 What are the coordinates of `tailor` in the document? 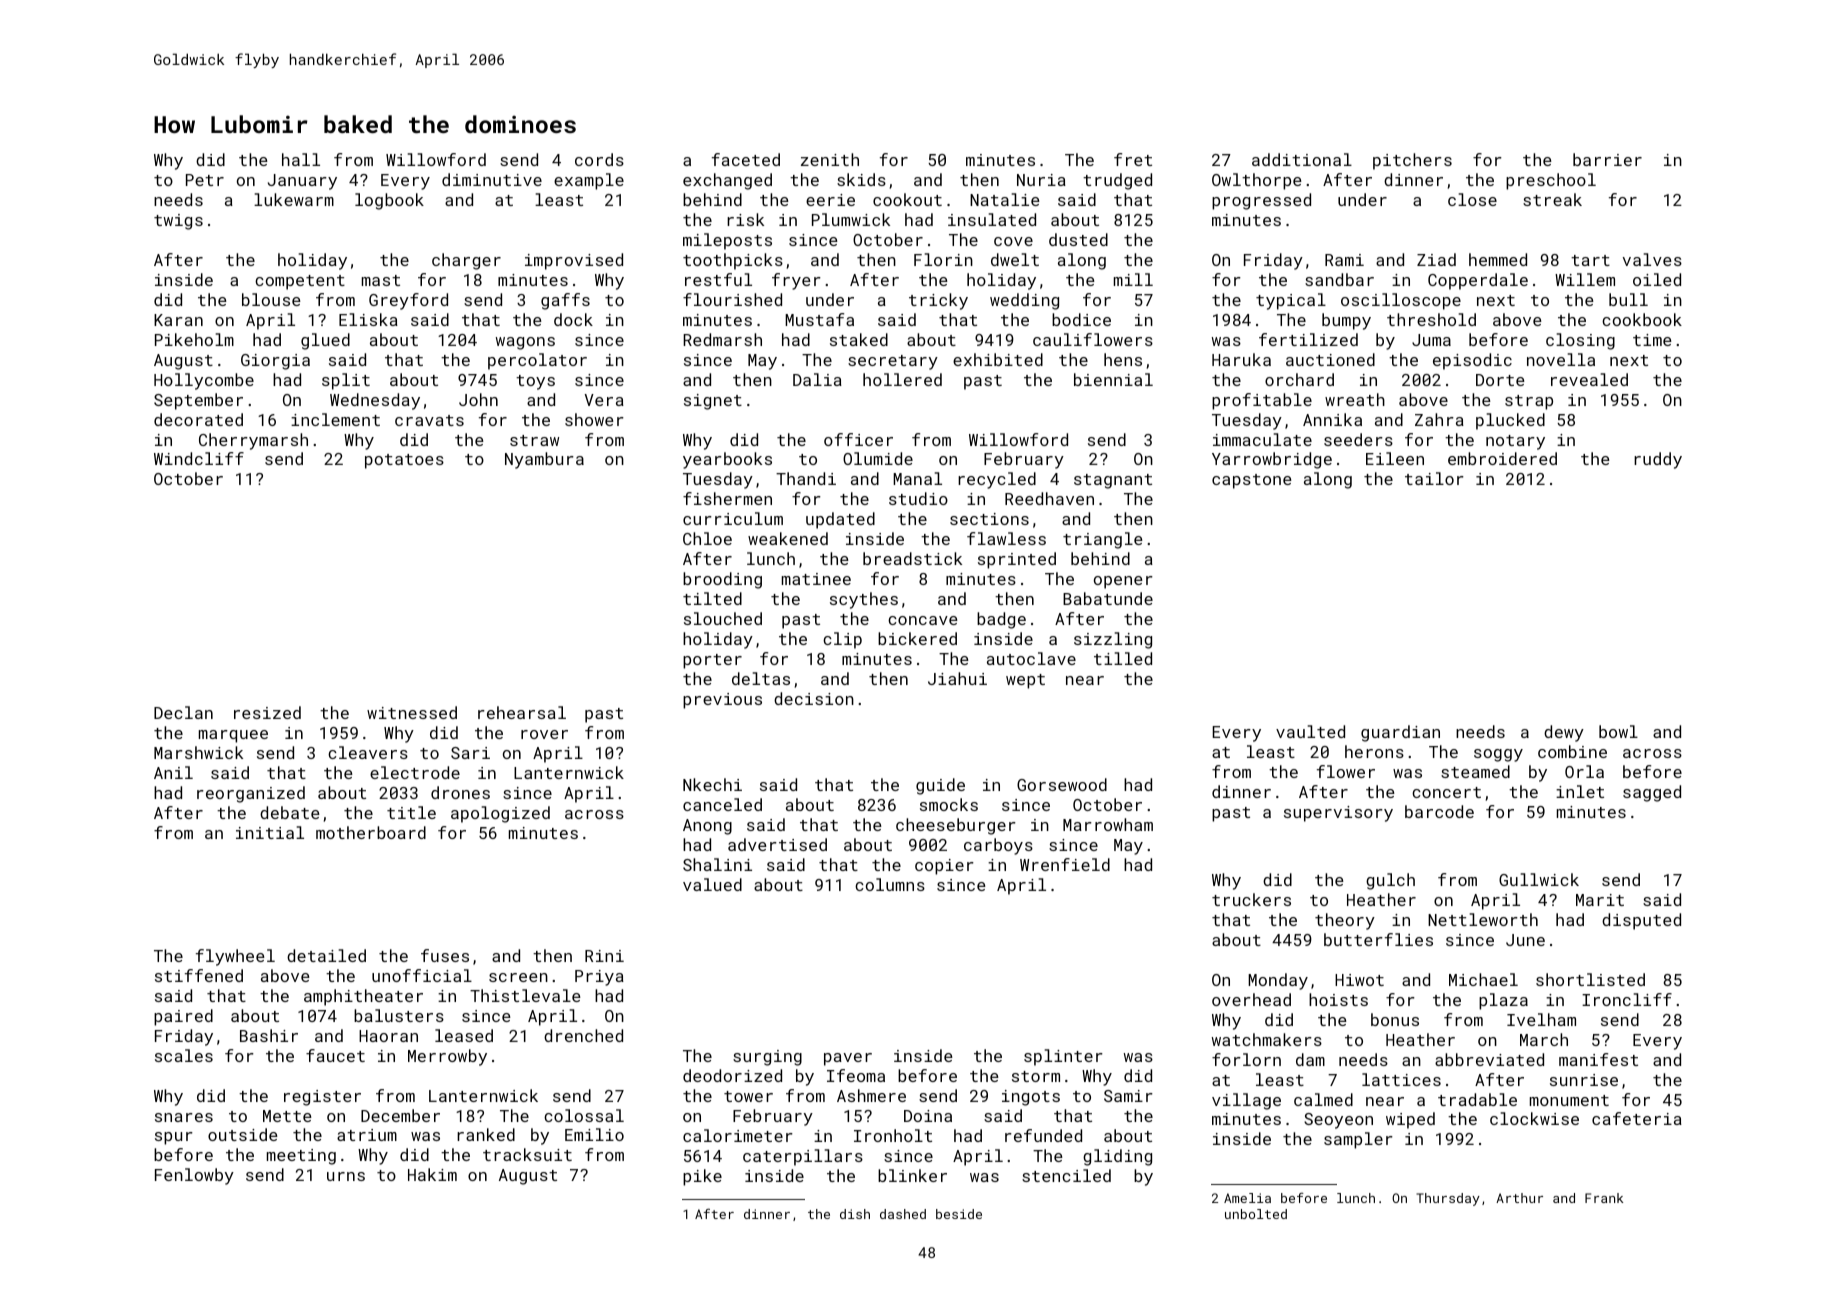 It's located at (1434, 478).
